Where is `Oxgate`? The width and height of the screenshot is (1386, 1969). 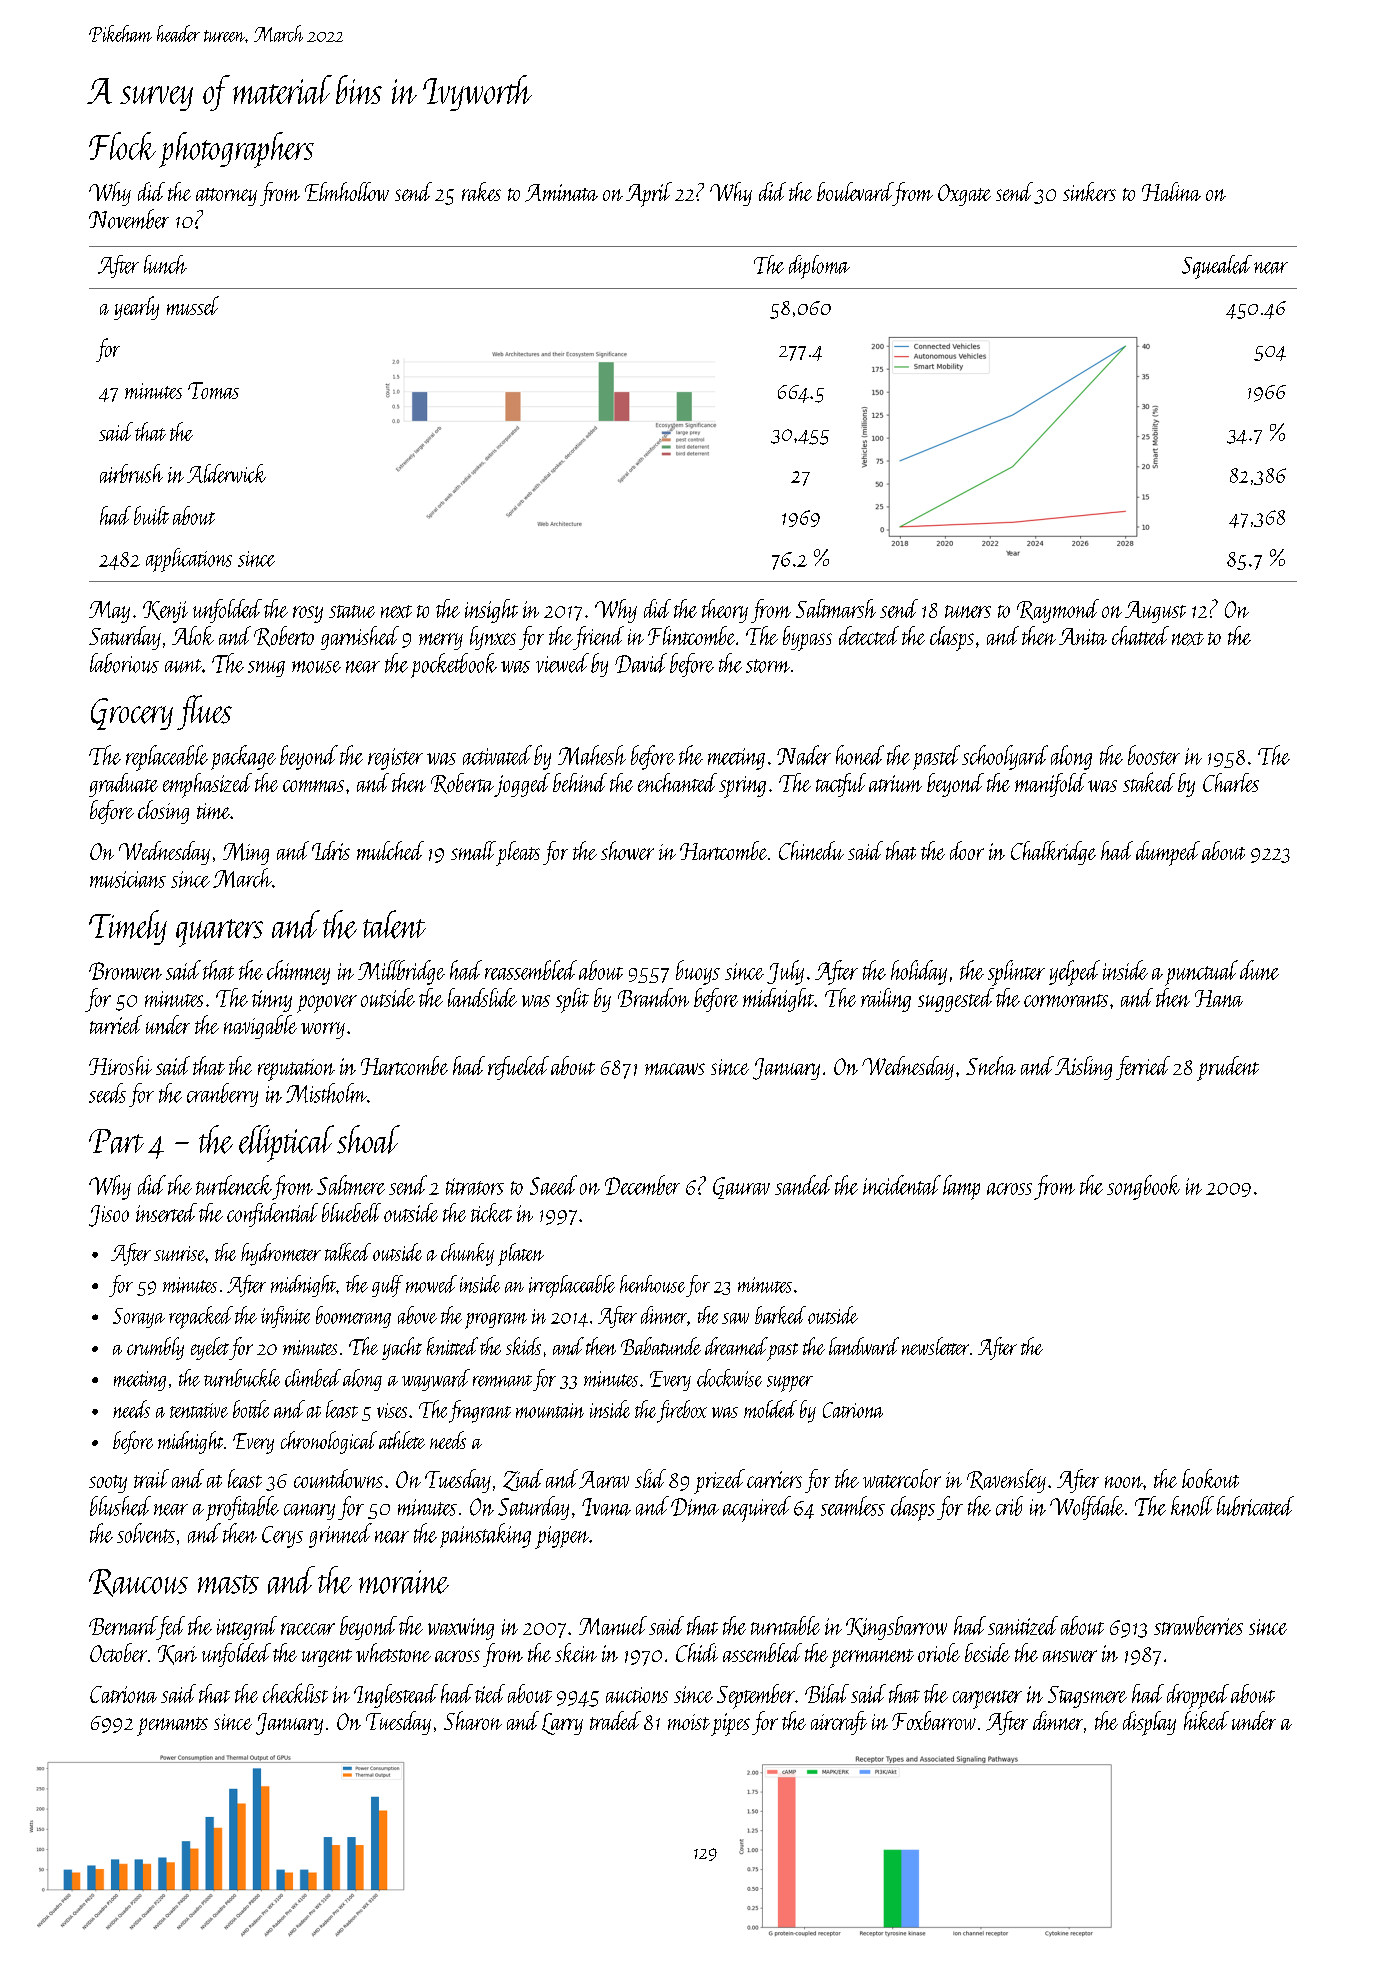
Oxgate is located at coordinates (964, 195).
